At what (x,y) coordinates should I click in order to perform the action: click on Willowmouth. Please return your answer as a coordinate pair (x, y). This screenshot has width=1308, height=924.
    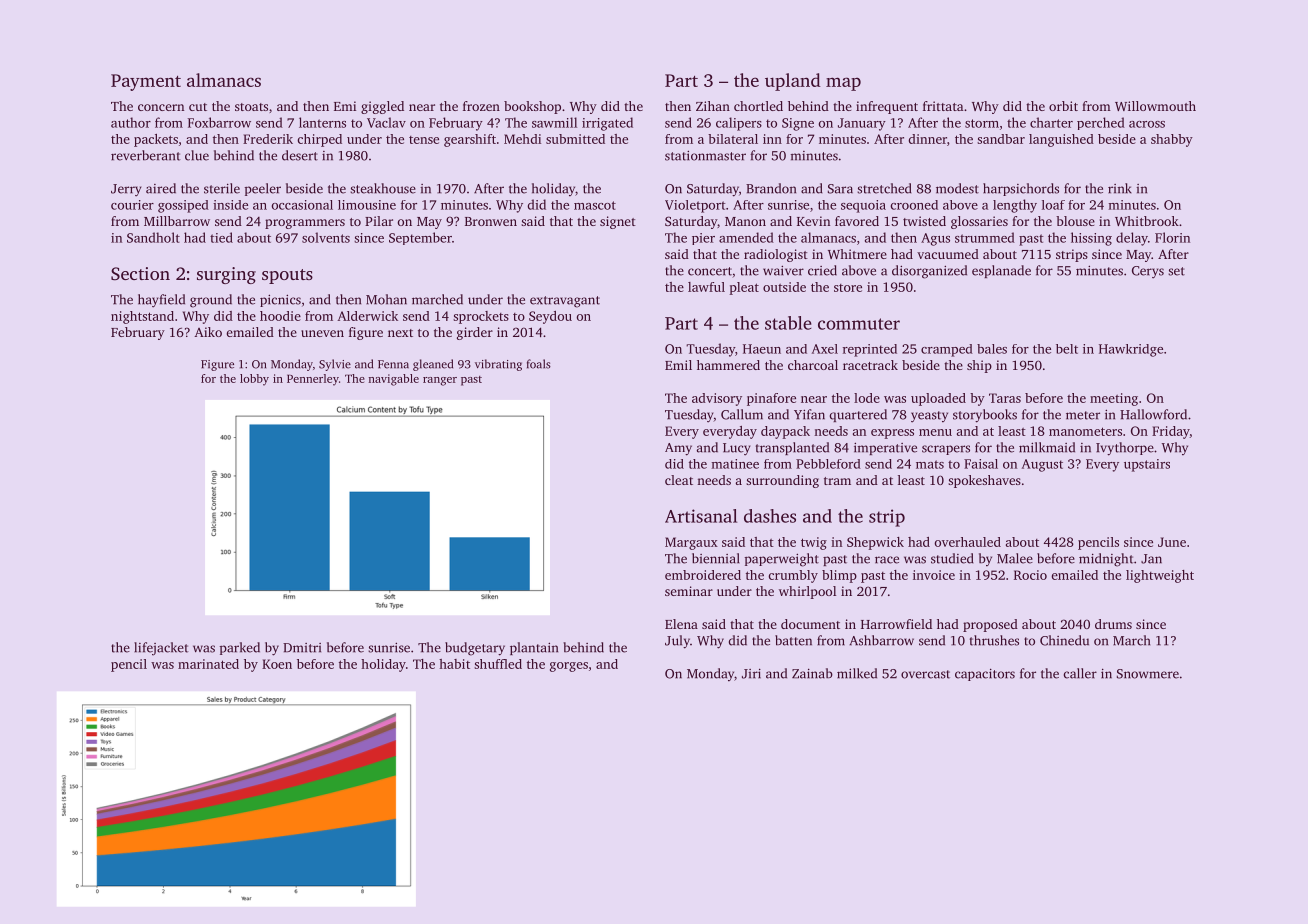
    Looking at the image, I should click on (1155, 106).
